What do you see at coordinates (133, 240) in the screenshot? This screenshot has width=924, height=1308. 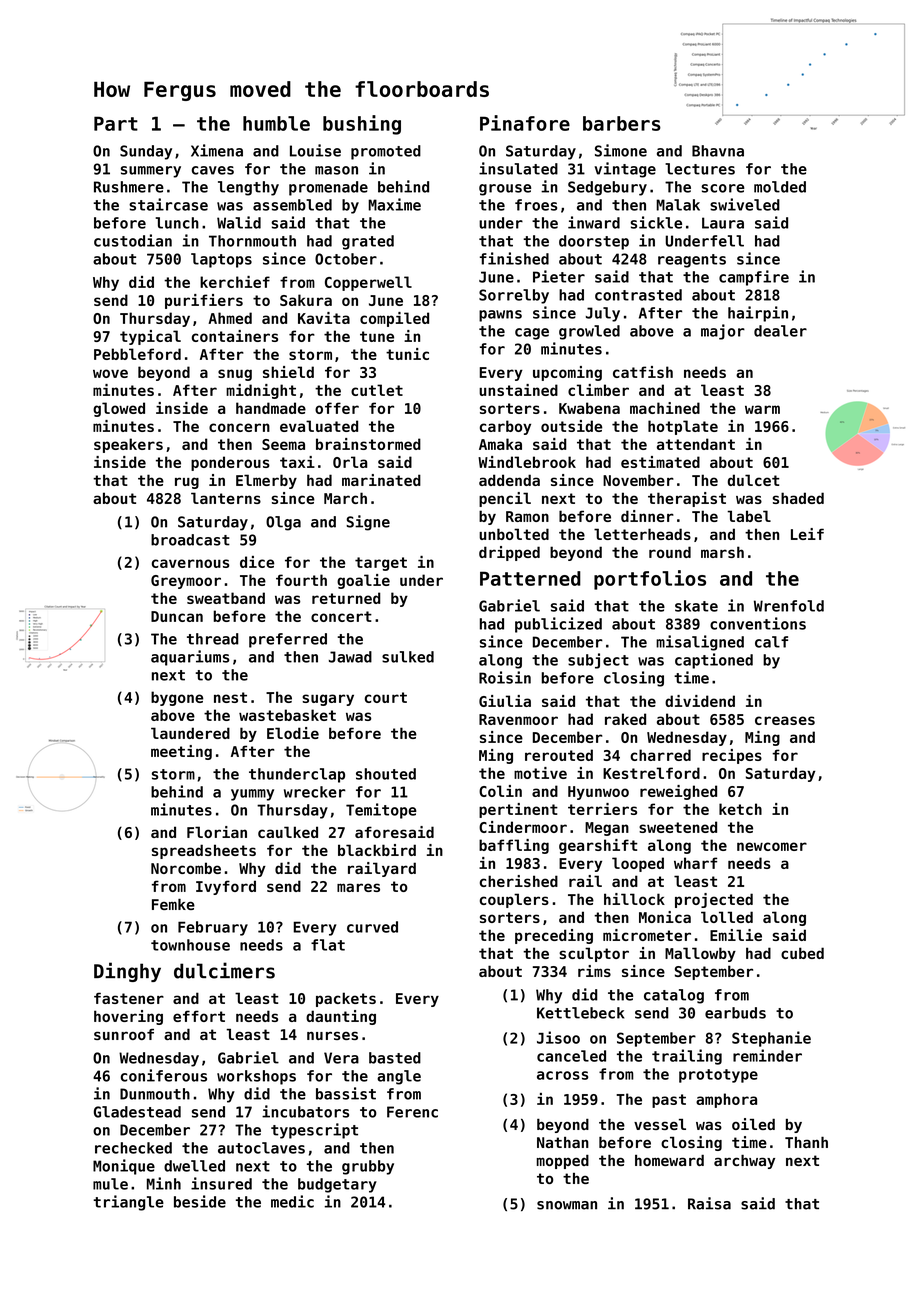 I see `custodian` at bounding box center [133, 240].
